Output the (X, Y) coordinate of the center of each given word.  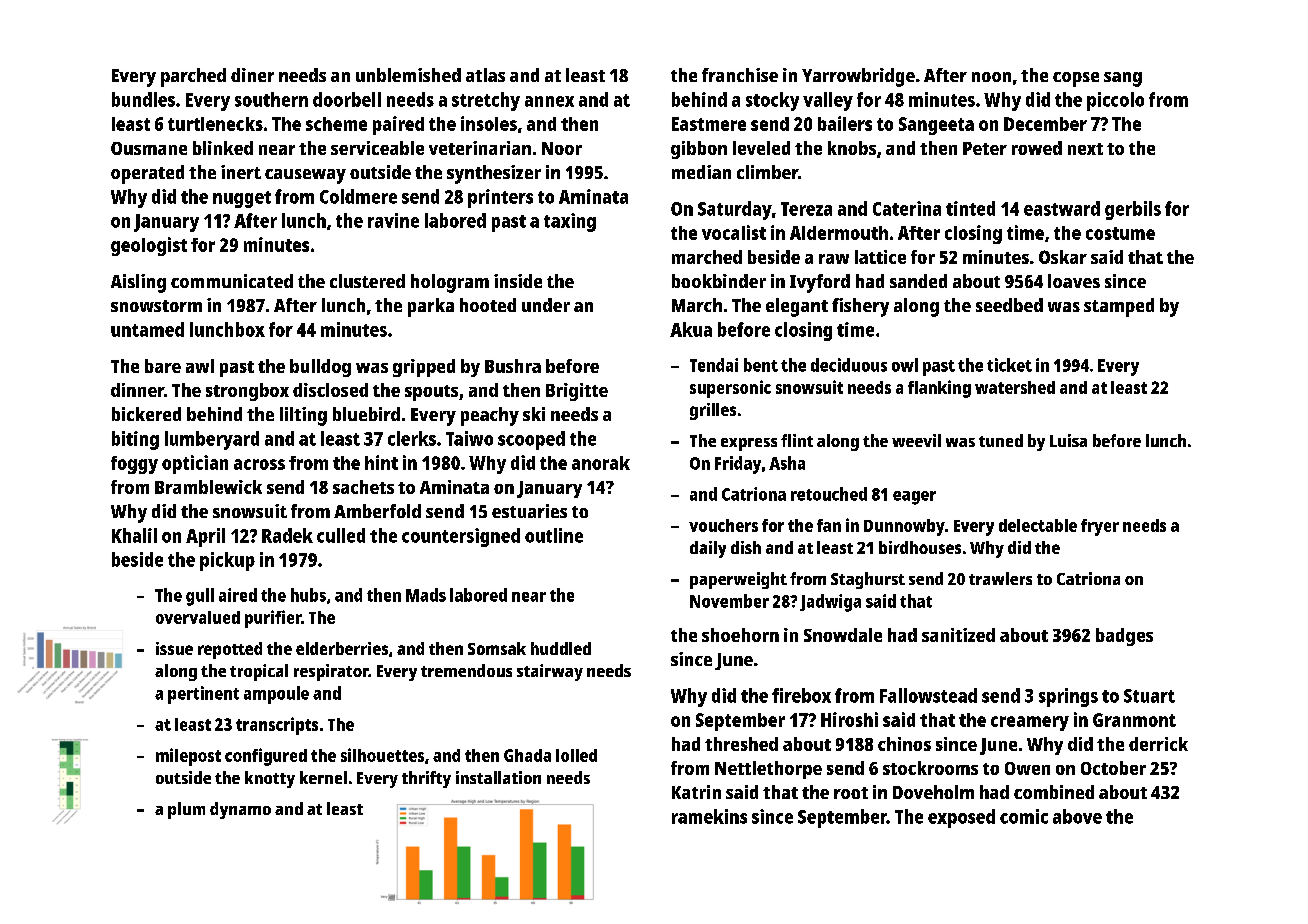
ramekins (709, 816)
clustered (367, 281)
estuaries (529, 511)
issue (174, 648)
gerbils (1133, 210)
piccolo (1115, 101)
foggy (134, 465)
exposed (961, 818)
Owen (1027, 768)
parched (193, 77)
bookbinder (719, 281)
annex (549, 101)
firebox (801, 695)
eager (914, 498)
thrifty (426, 779)
